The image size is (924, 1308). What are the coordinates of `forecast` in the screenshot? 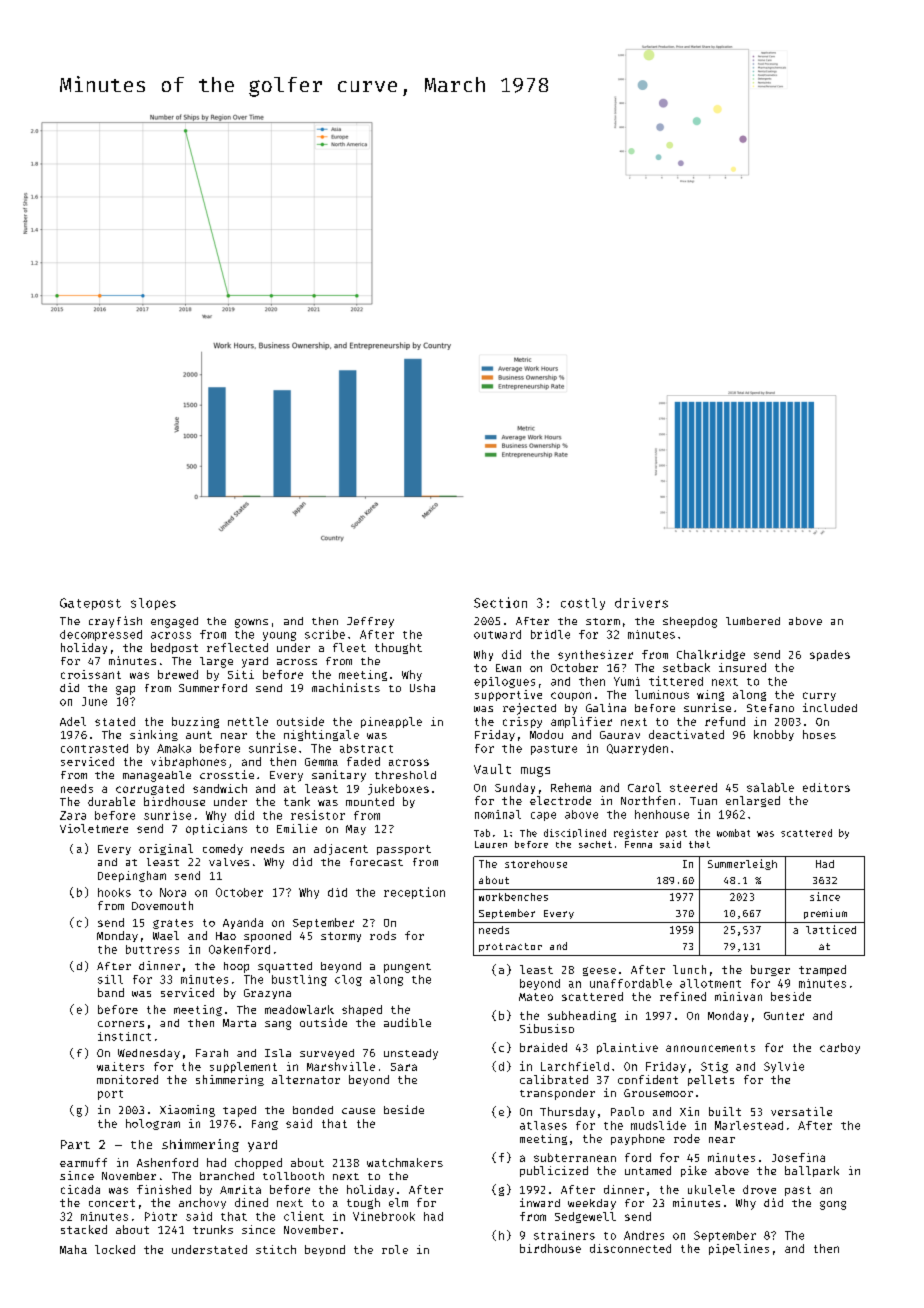 It's located at (376, 862).
